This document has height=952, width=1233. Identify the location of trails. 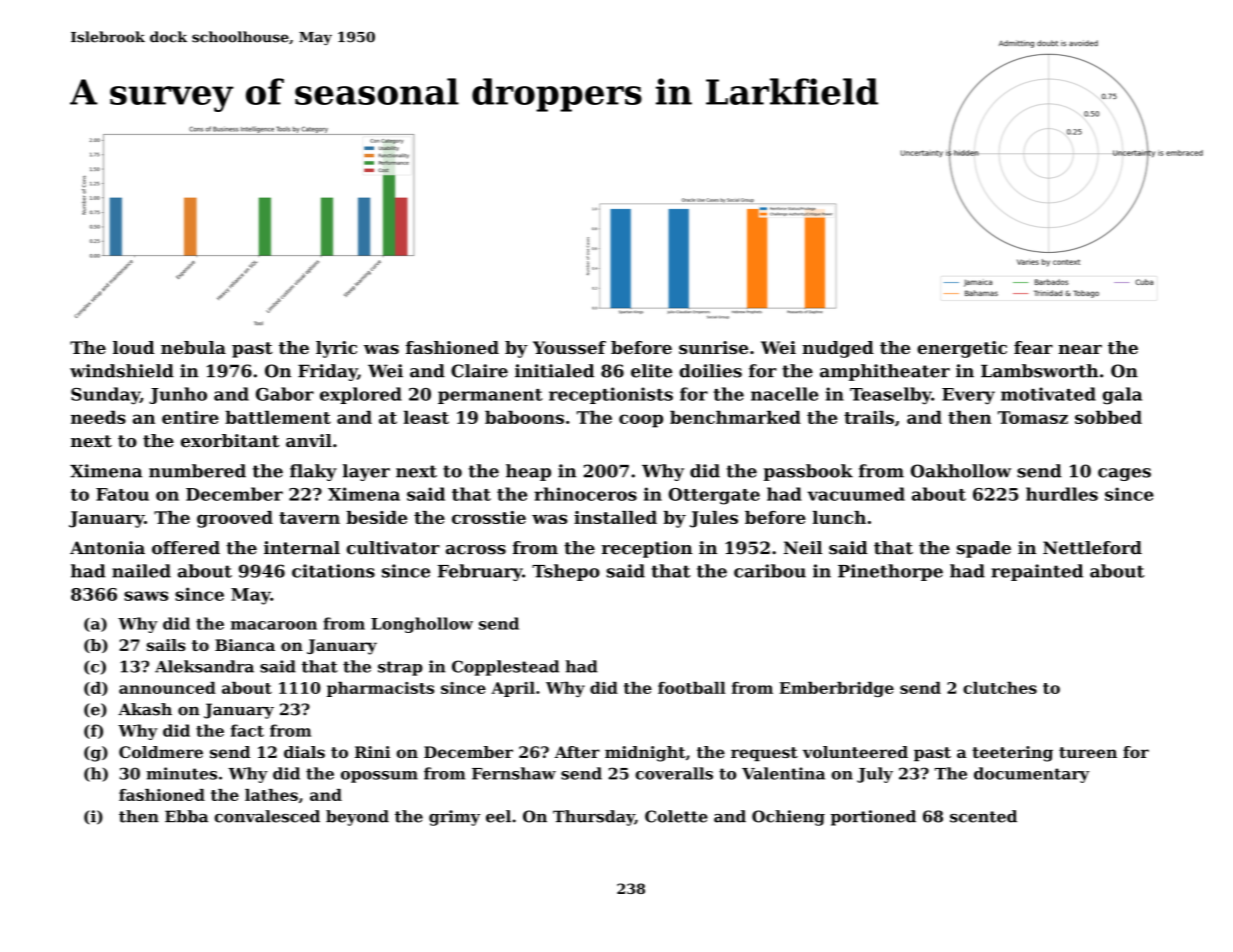
(869, 417).
